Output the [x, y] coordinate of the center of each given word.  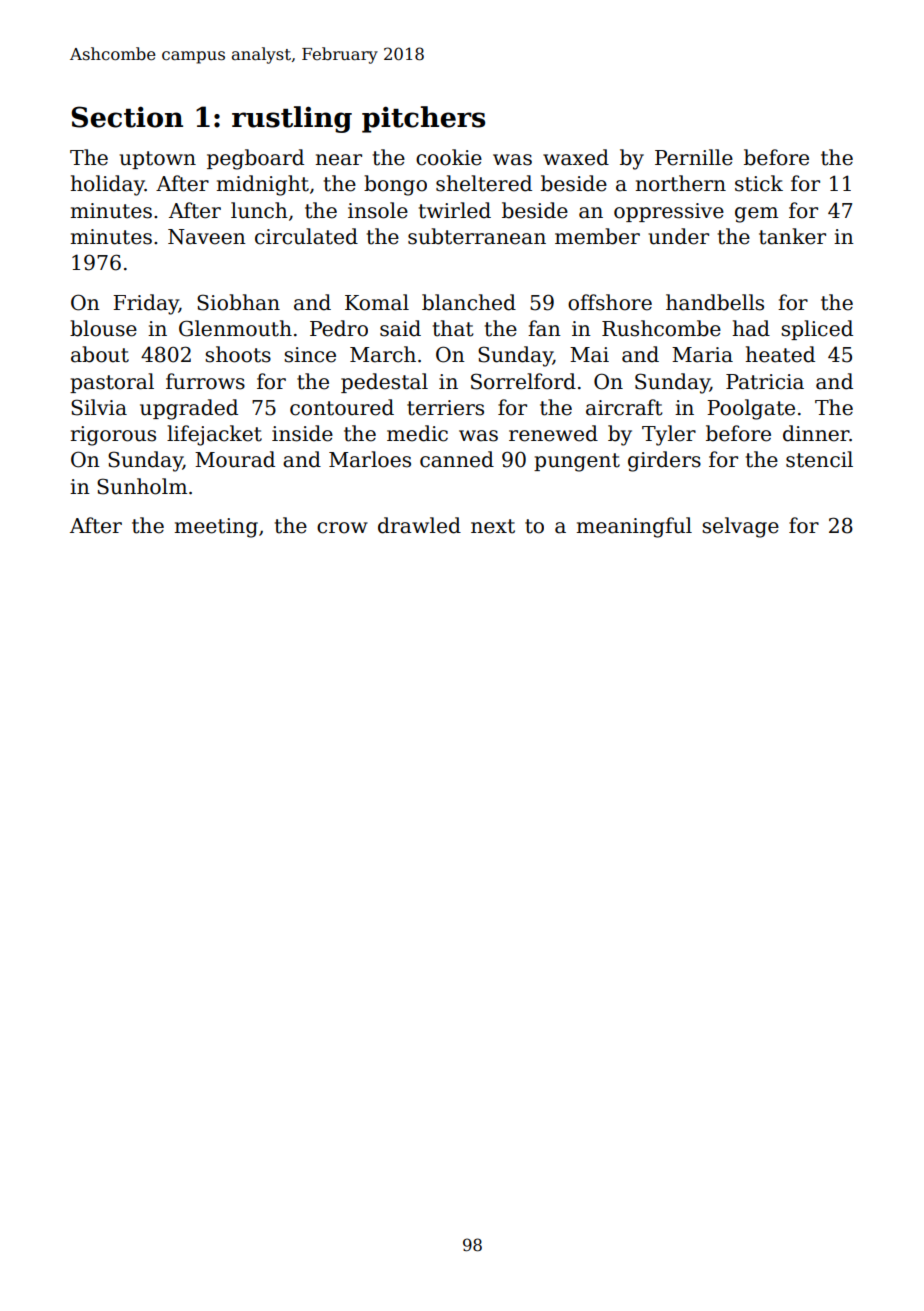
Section [127, 117]
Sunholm [142, 486]
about [100, 354]
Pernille [694, 157]
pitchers [423, 119]
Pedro [339, 328]
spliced [817, 330]
